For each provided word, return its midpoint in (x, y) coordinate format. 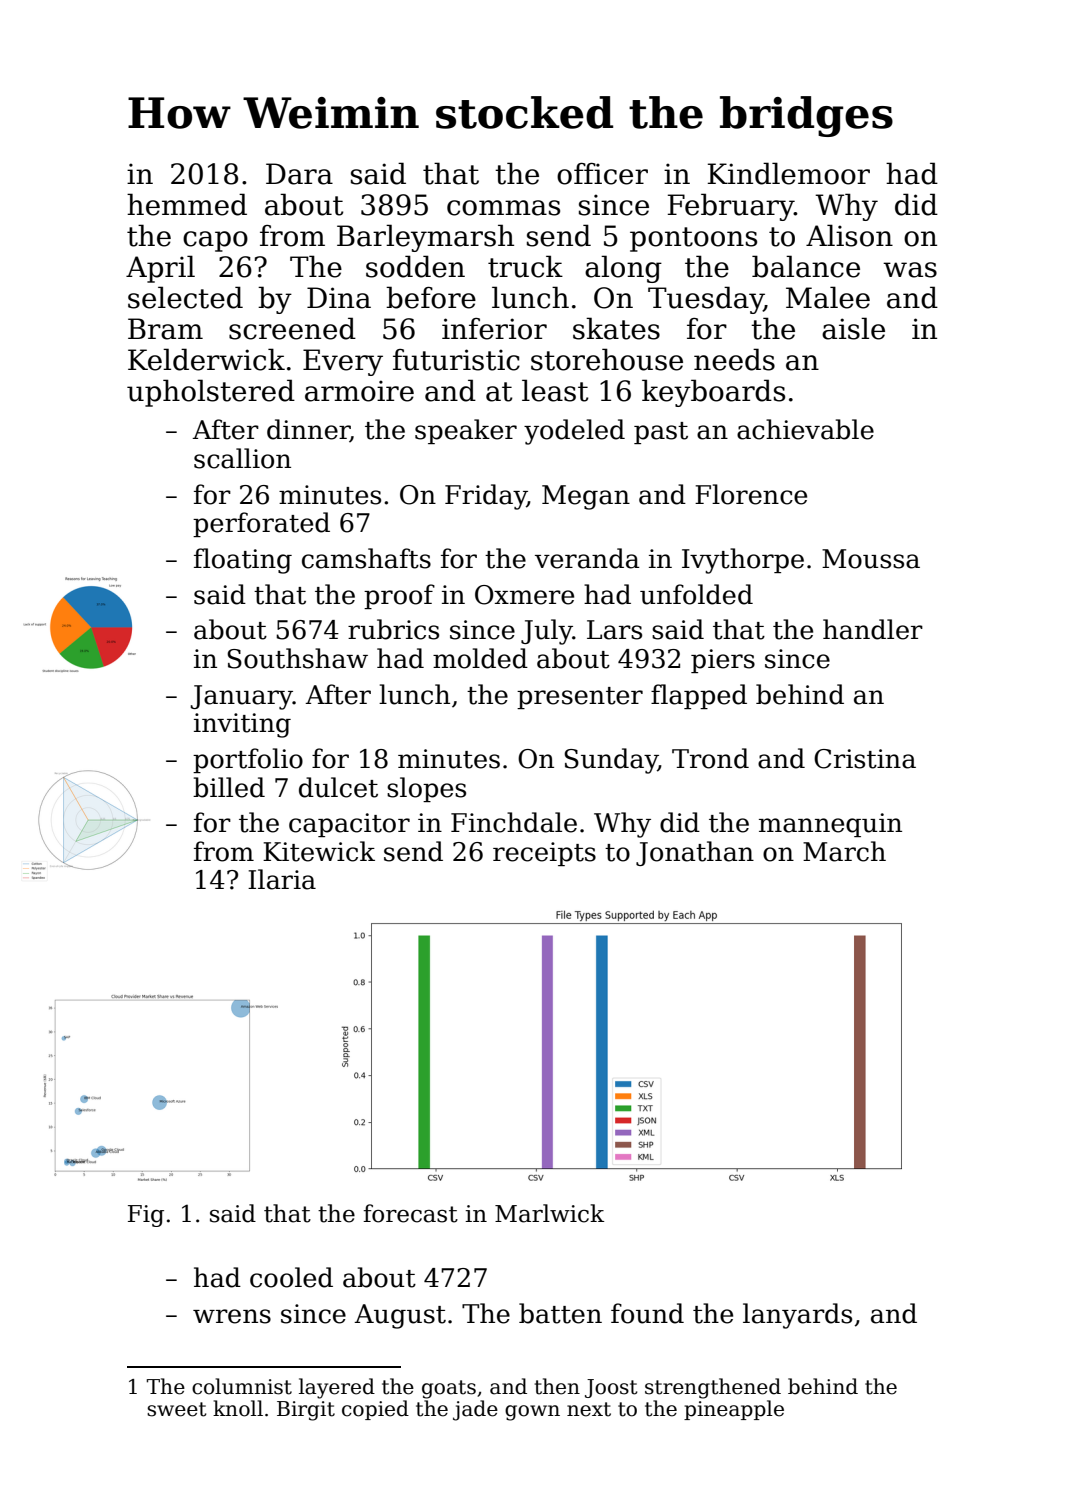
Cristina (865, 759)
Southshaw (297, 658)
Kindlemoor (789, 173)
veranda (587, 558)
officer (602, 174)
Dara (299, 174)
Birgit (306, 1411)
